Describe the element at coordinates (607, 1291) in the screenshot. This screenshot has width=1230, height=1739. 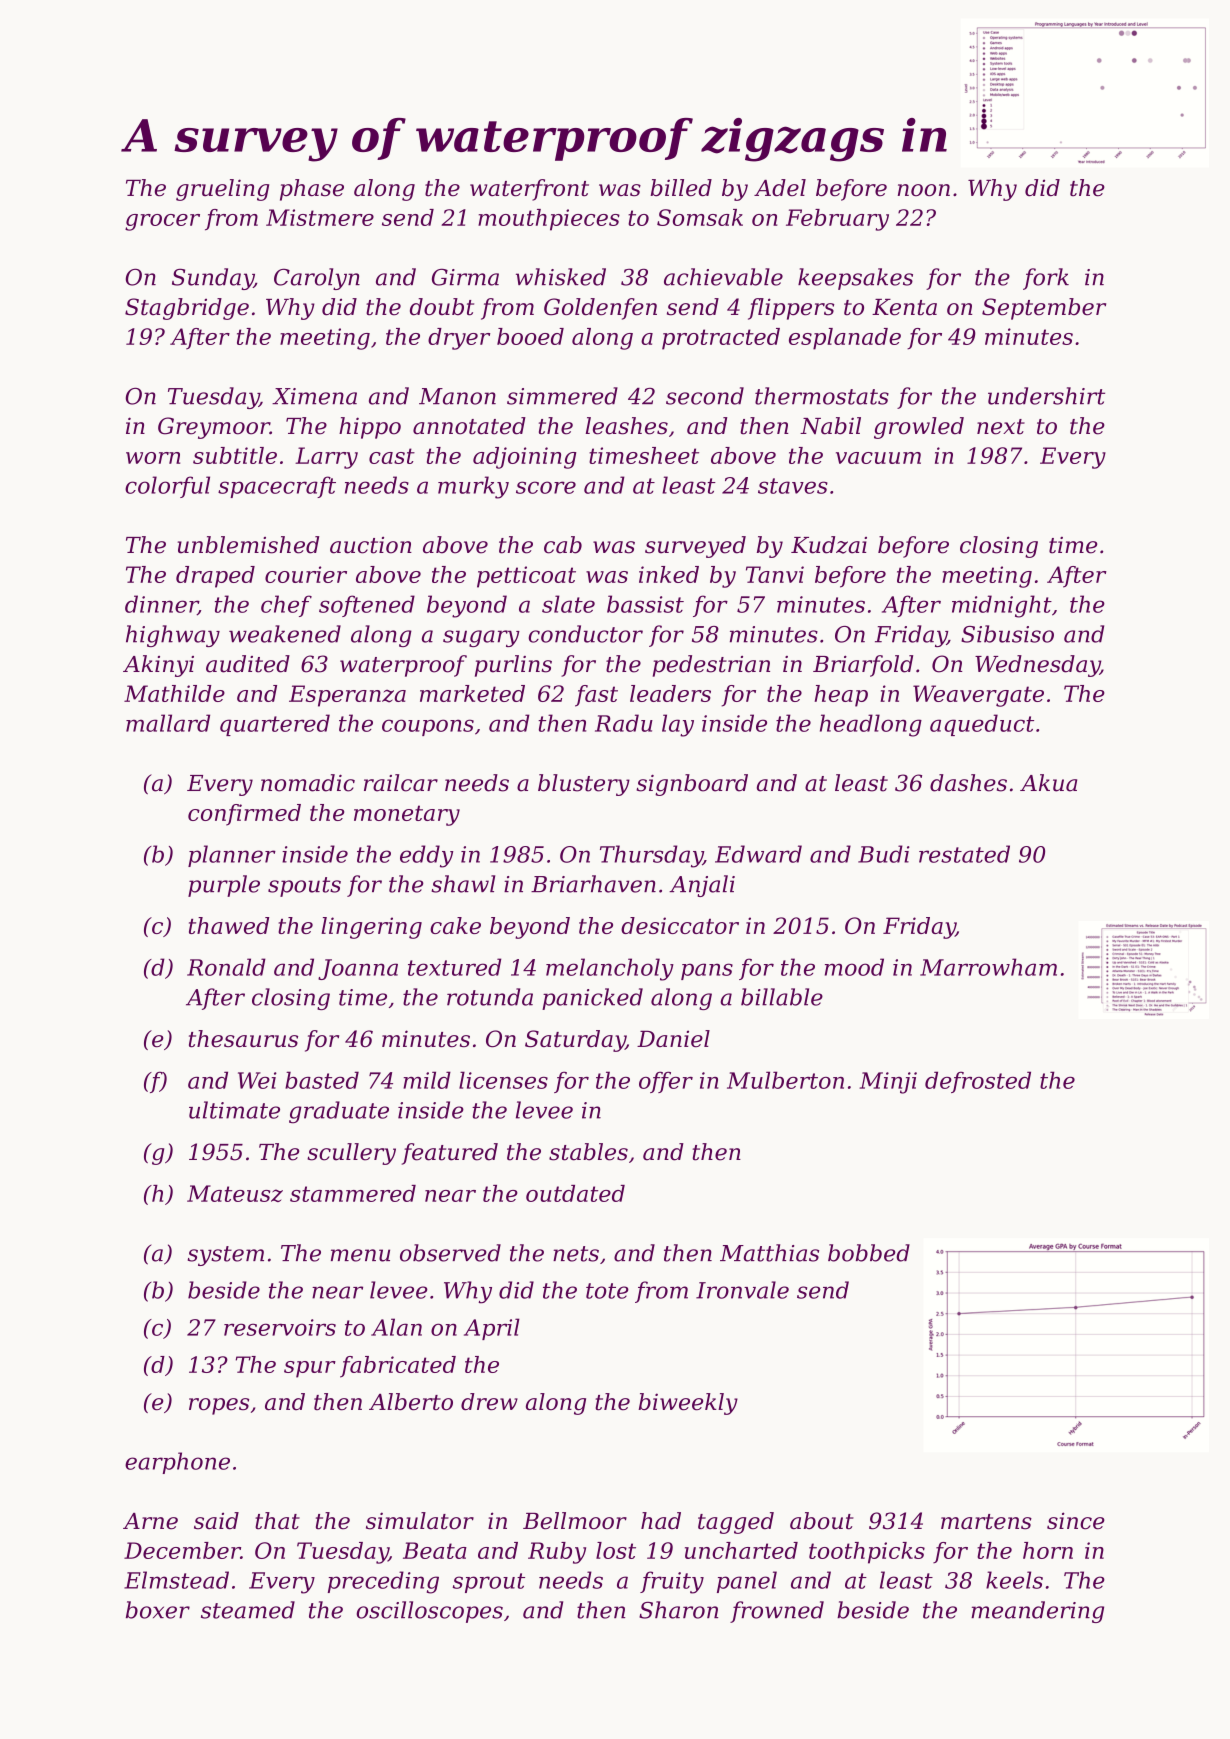
I see `tote` at that location.
